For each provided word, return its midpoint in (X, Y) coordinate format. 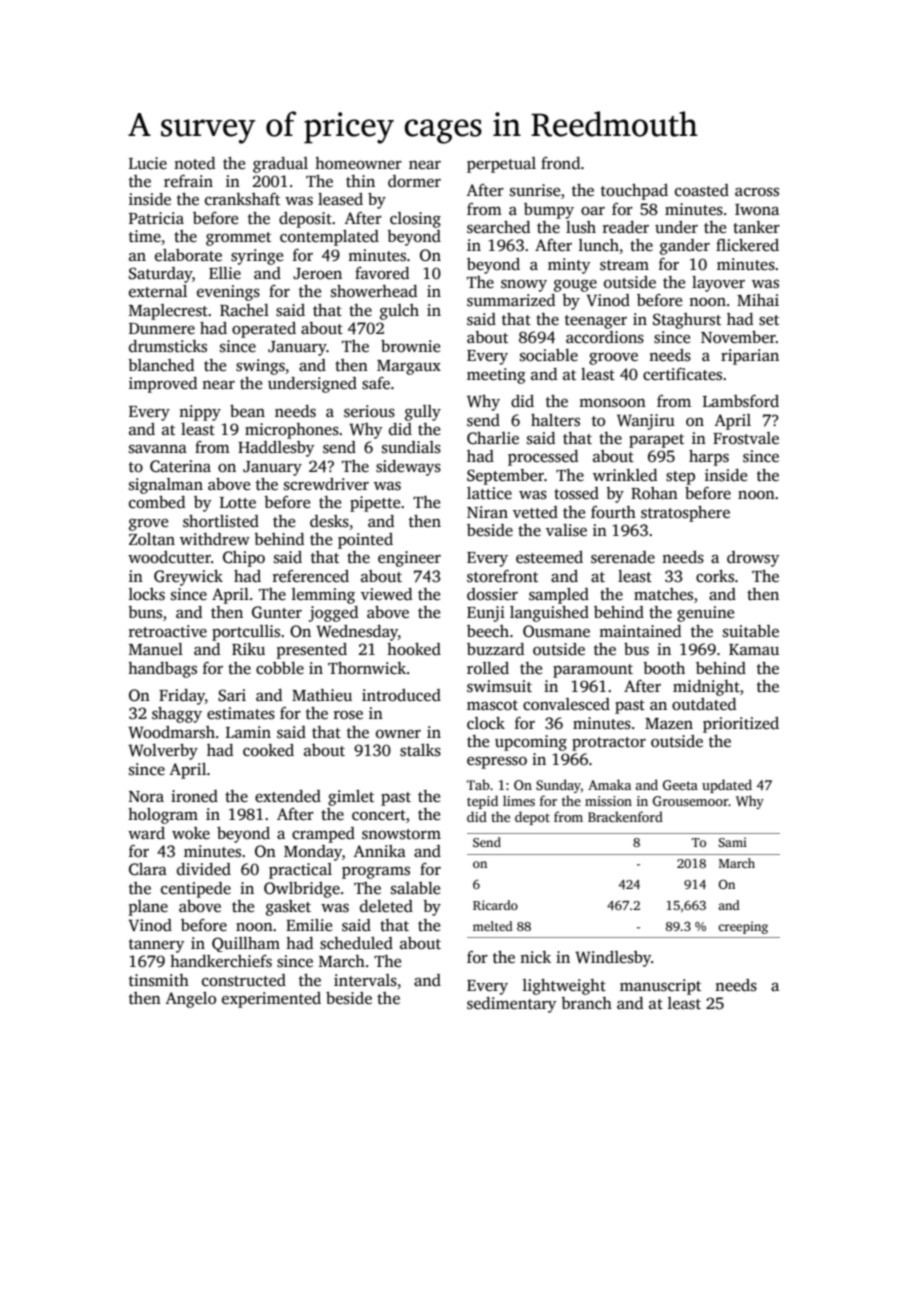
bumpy (549, 211)
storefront (502, 576)
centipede (196, 890)
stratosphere (685, 514)
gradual (280, 165)
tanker (756, 227)
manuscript (660, 987)
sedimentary (512, 1005)
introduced (401, 695)
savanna (158, 449)
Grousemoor (691, 801)
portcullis (246, 633)
